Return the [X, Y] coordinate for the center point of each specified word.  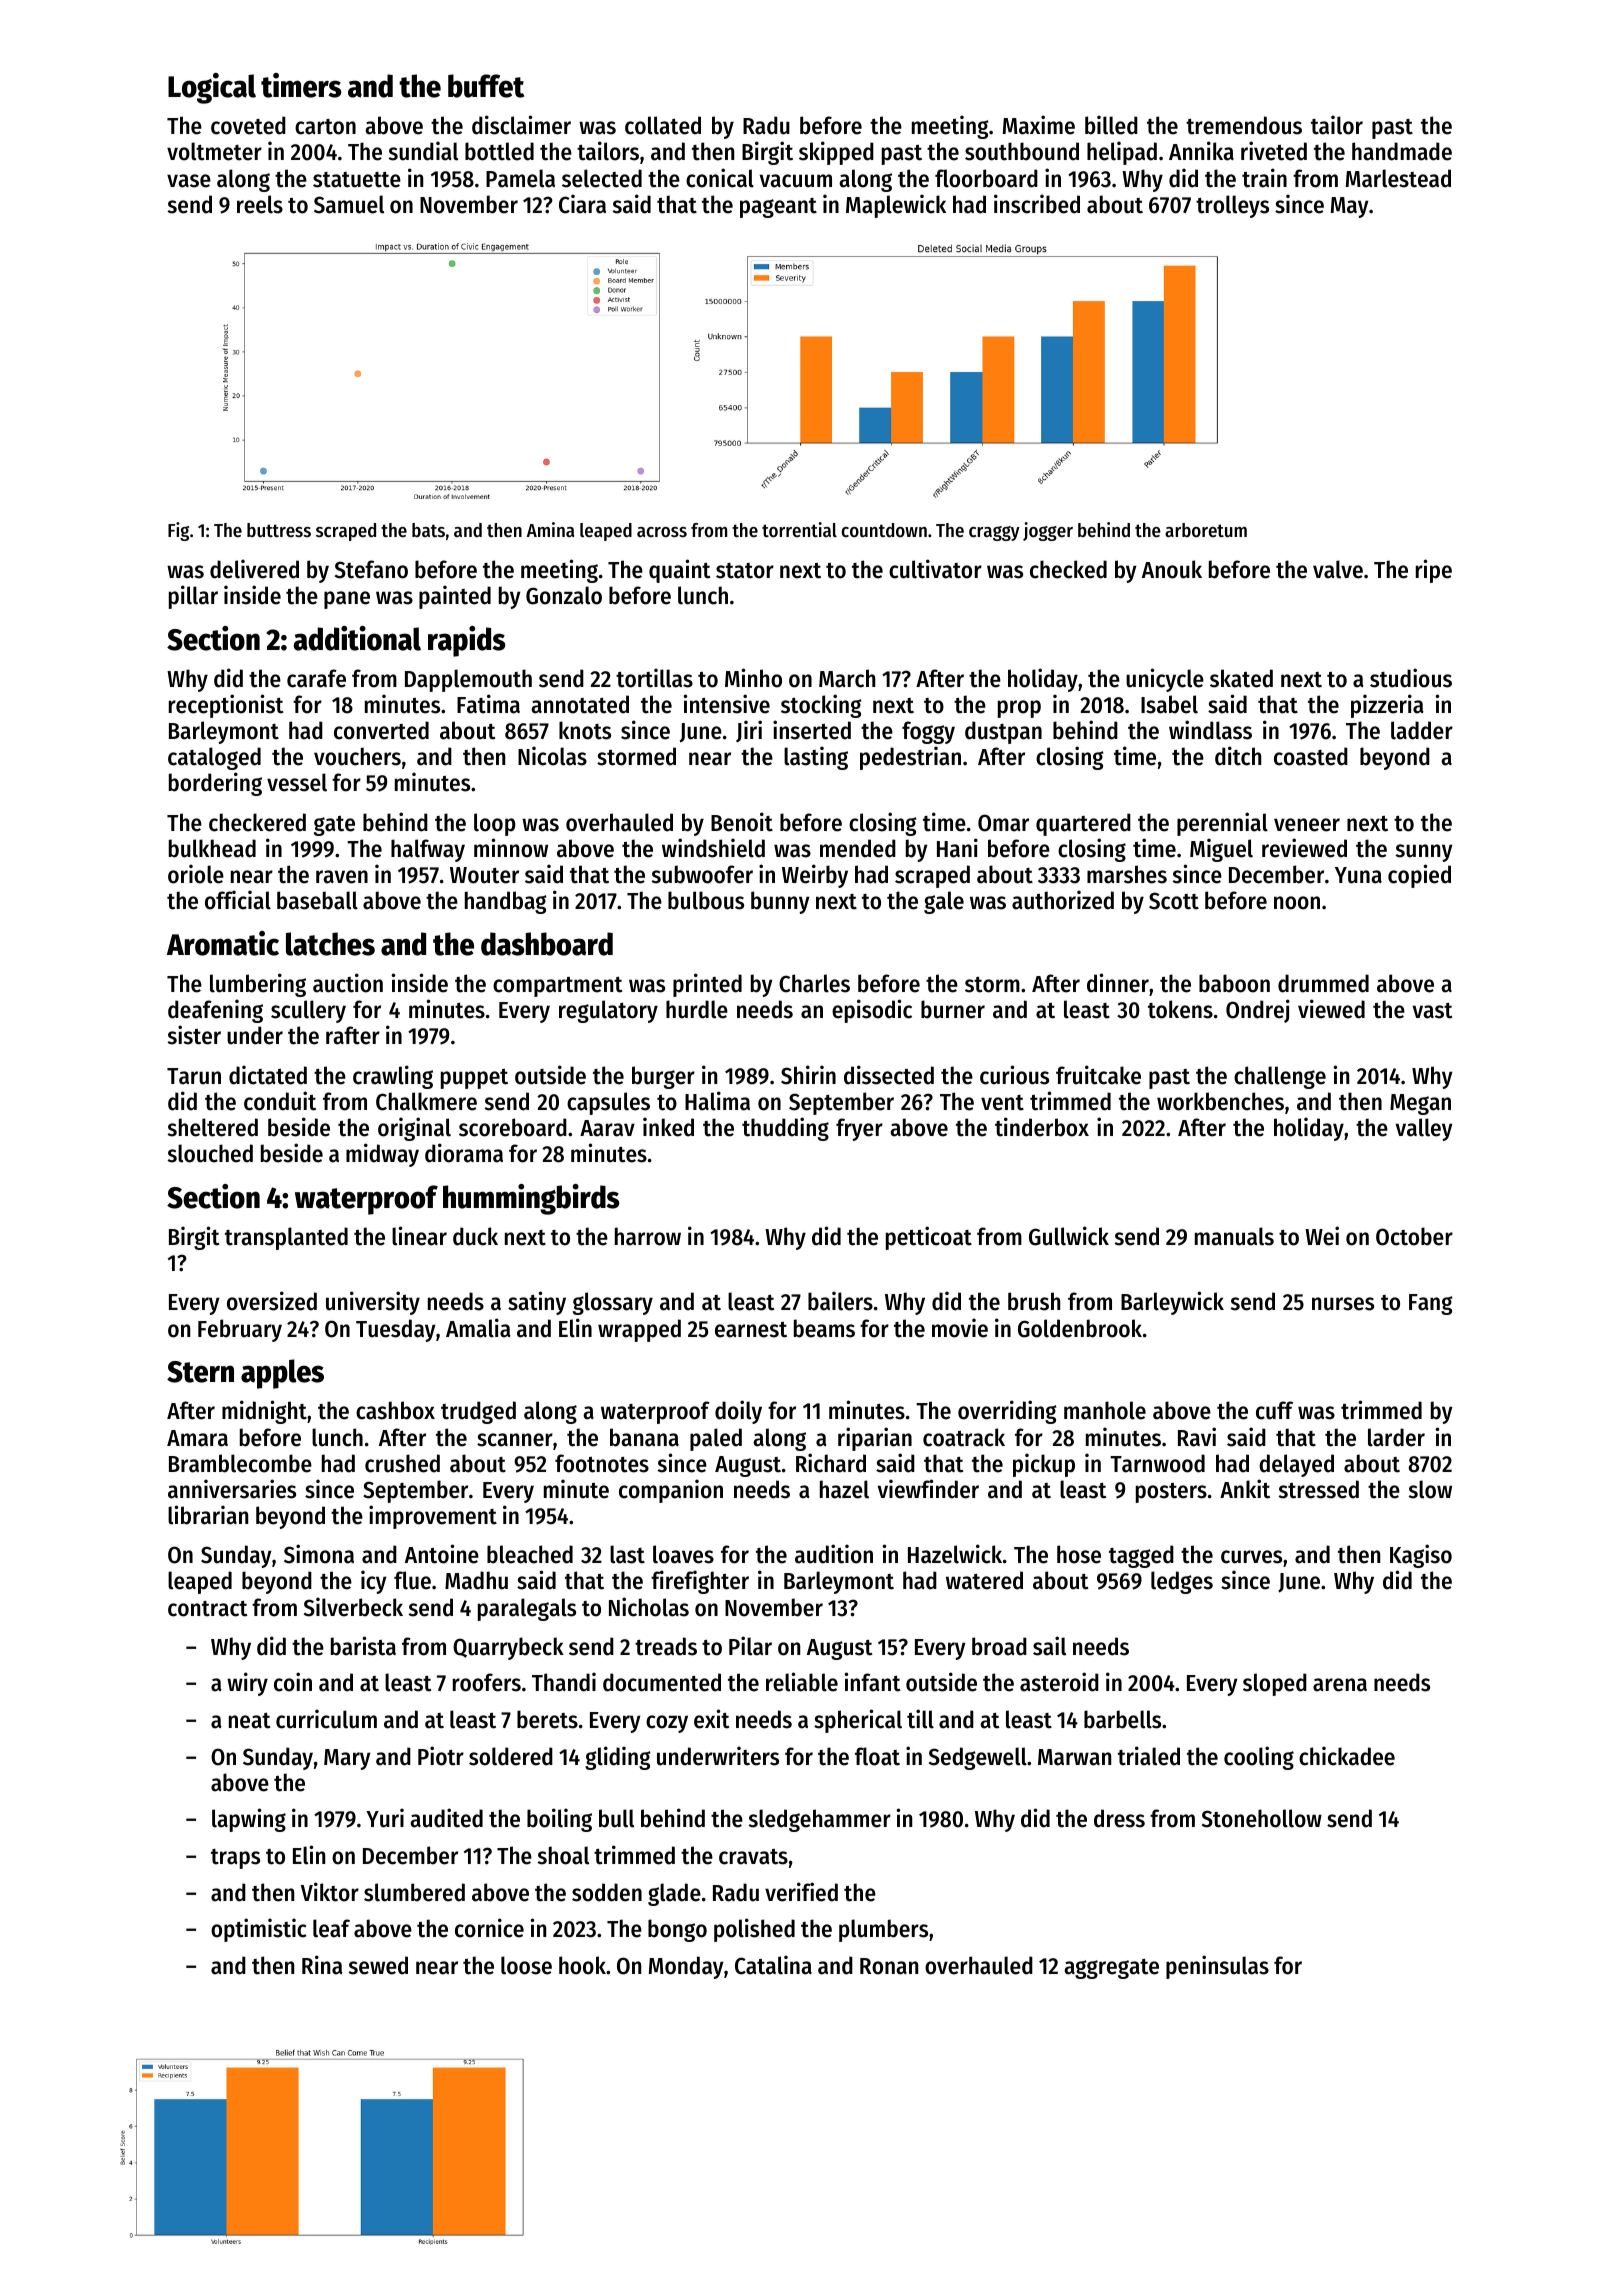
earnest [751, 1330]
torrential [799, 530]
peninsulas [1217, 1967]
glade [674, 1894]
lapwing [249, 1820]
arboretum [1206, 530]
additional [357, 638]
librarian [208, 1515]
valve [1338, 569]
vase [189, 181]
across [662, 532]
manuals [1234, 1236]
